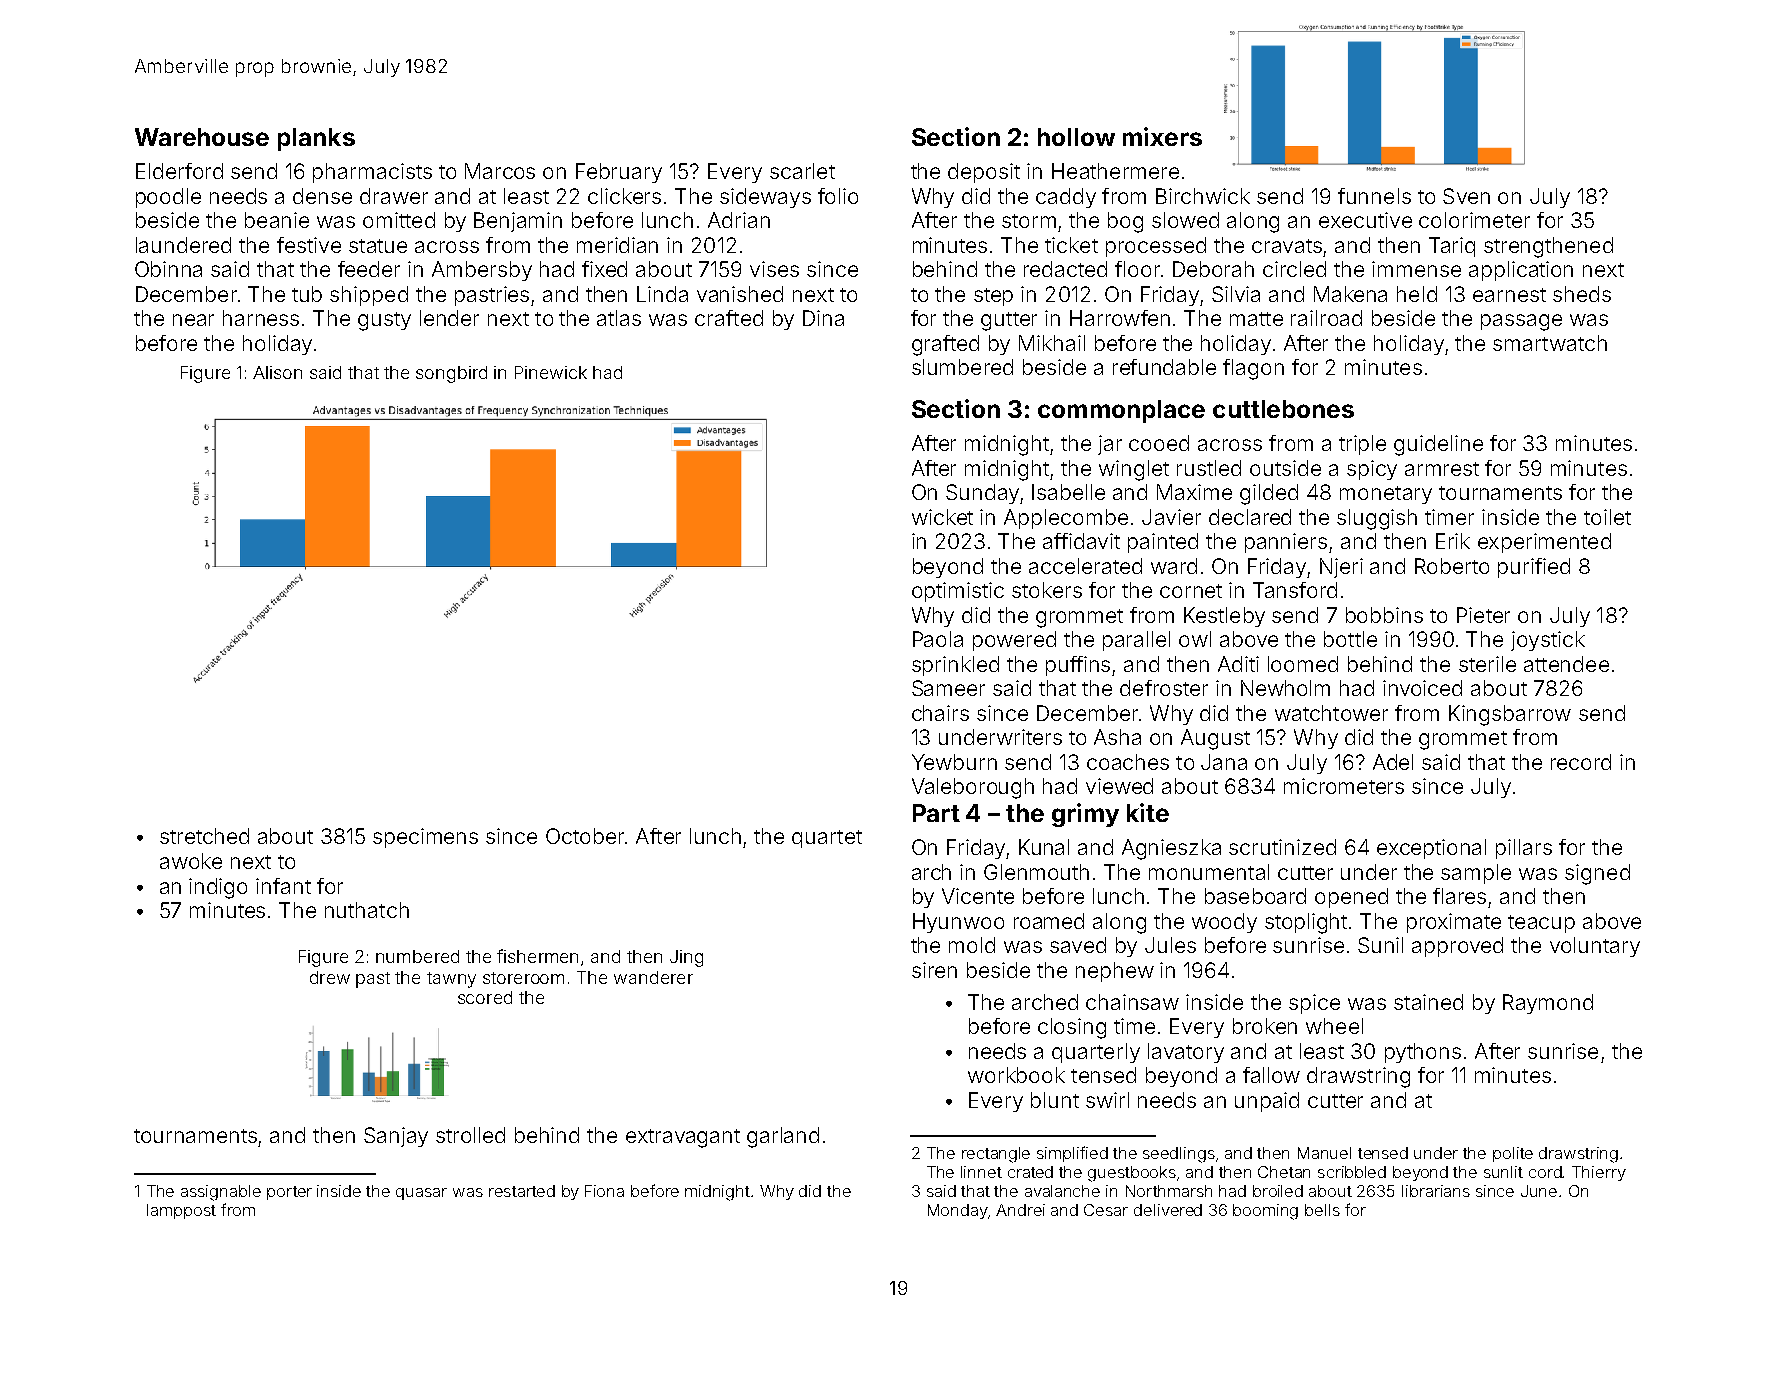  Describe the element at coordinates (1065, 269) in the screenshot. I see `redacted` at that location.
